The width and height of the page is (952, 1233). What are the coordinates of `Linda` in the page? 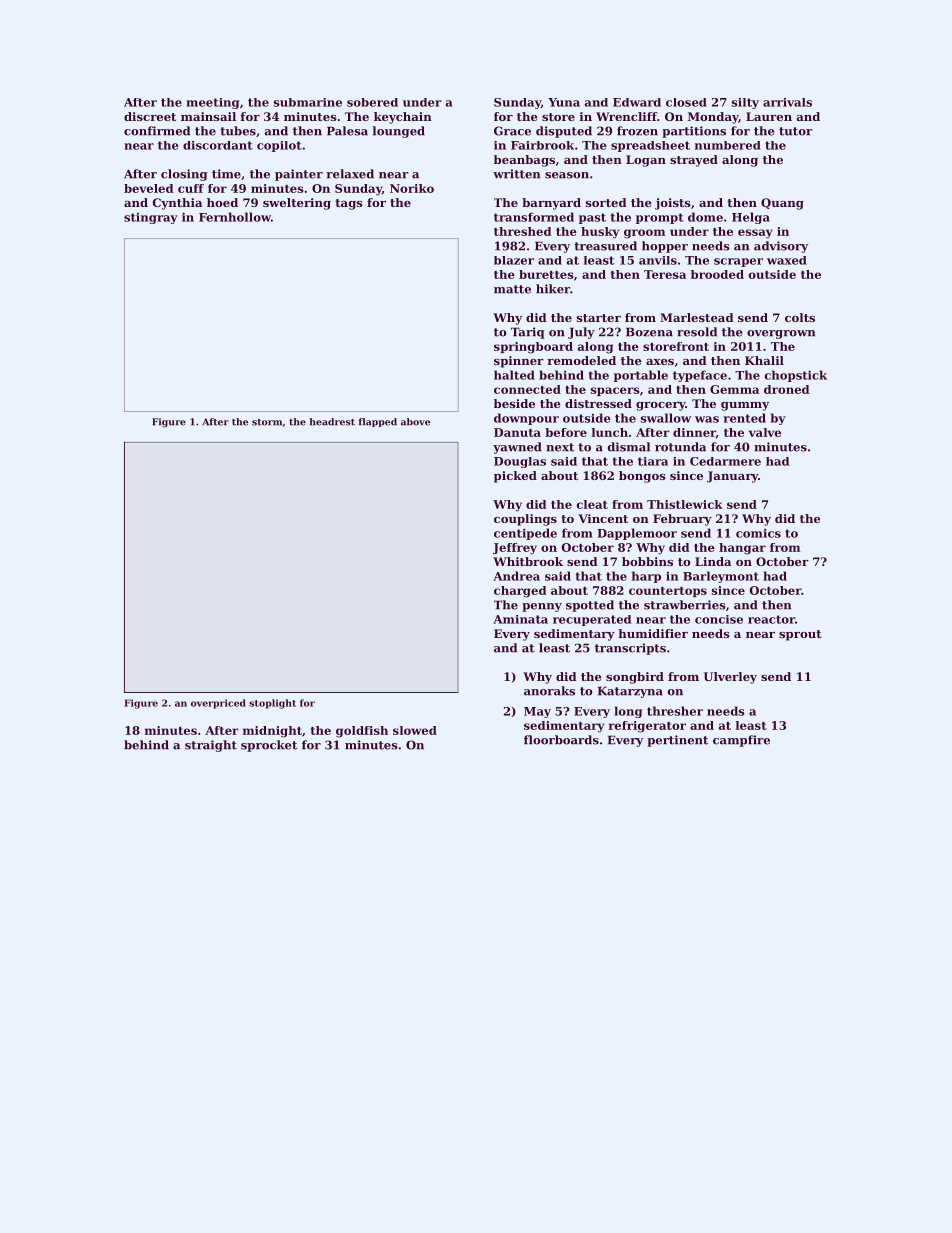 It's located at (713, 561).
